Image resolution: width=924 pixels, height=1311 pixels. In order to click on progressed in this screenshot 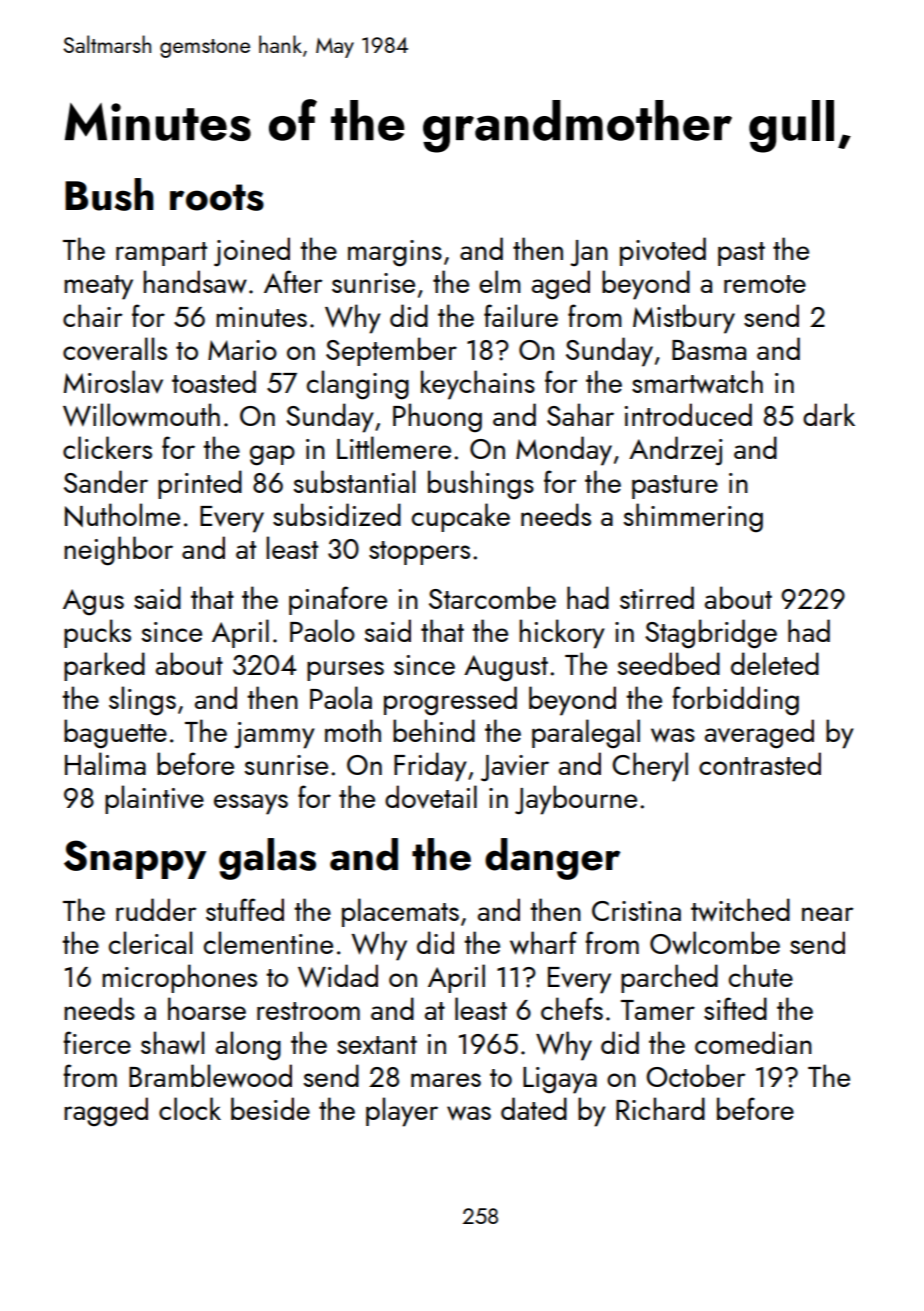, I will do `click(450, 701)`.
